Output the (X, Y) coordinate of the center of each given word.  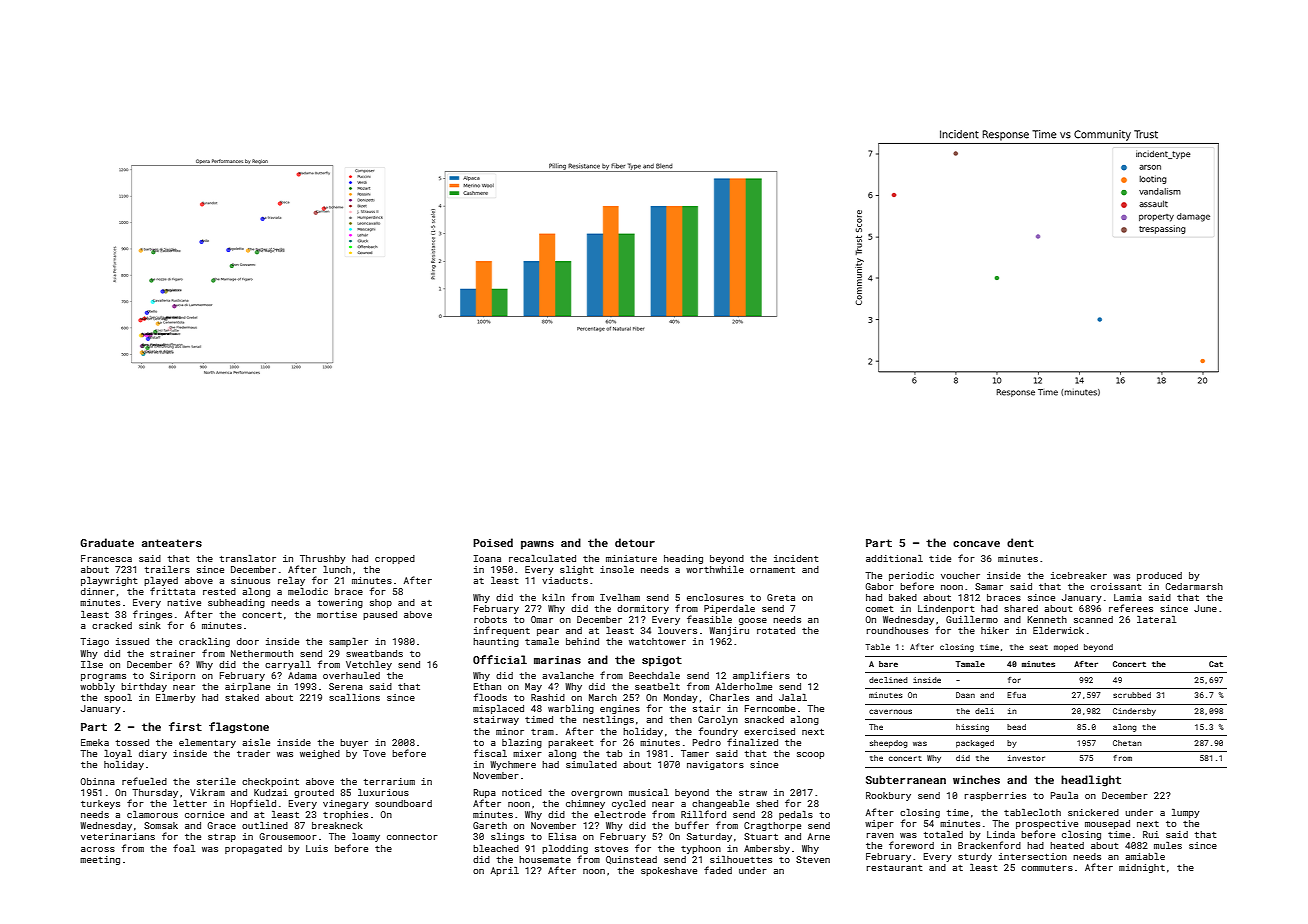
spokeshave (669, 871)
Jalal (793, 697)
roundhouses (897, 630)
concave (976, 544)
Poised (493, 542)
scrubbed (1132, 695)
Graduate (107, 542)
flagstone (239, 728)
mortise (337, 614)
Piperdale (729, 609)
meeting (100, 860)
